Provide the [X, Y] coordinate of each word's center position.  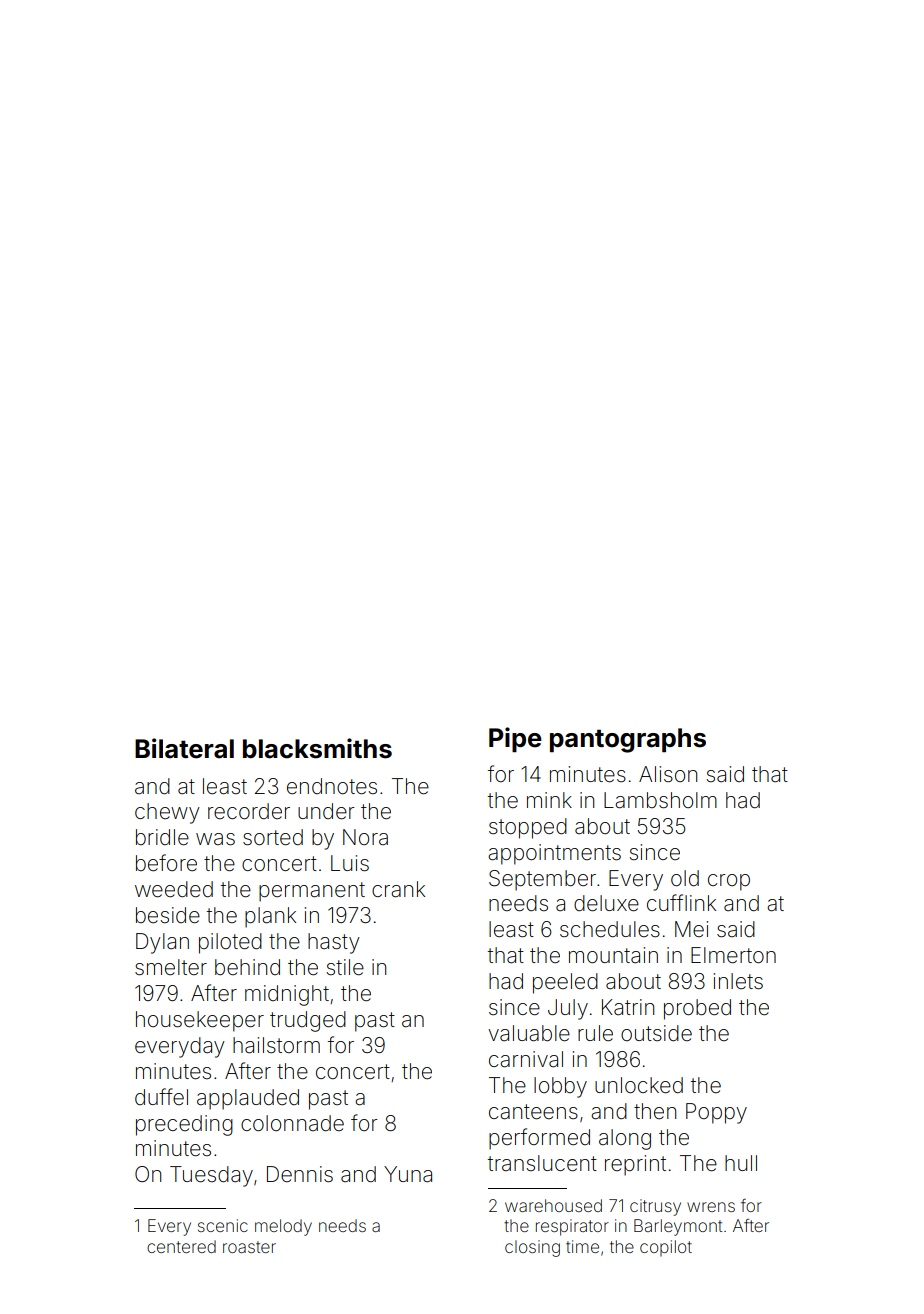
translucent [542, 1163]
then [655, 1111]
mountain [613, 955]
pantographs [628, 740]
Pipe [515, 739]
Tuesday [211, 1176]
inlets [738, 981]
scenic [223, 1225]
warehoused [553, 1205]
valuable [529, 1033]
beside [168, 915]
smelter [171, 967]
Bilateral [184, 748]
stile [345, 967]
